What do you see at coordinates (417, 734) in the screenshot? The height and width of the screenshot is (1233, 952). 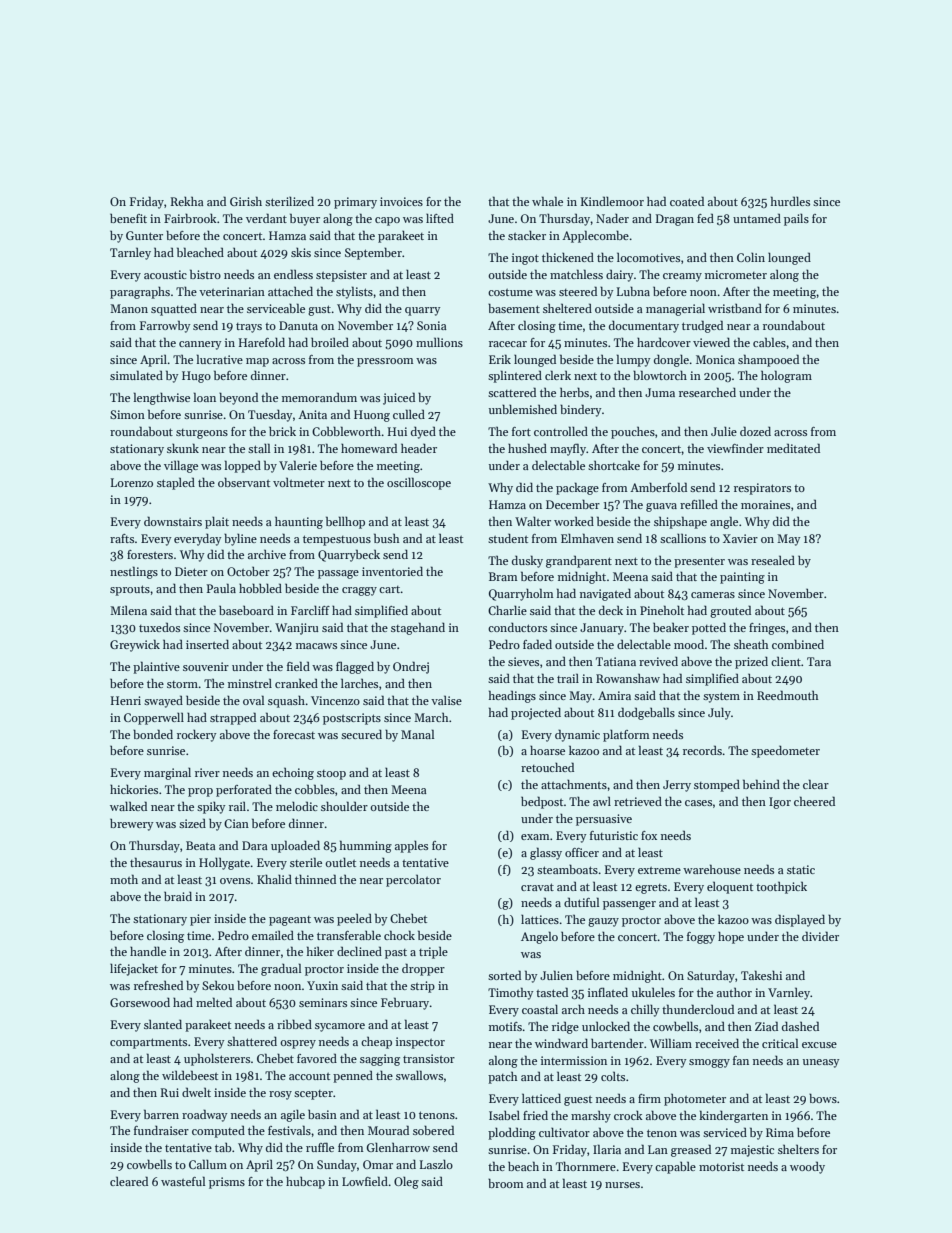 I see `Manal` at bounding box center [417, 734].
